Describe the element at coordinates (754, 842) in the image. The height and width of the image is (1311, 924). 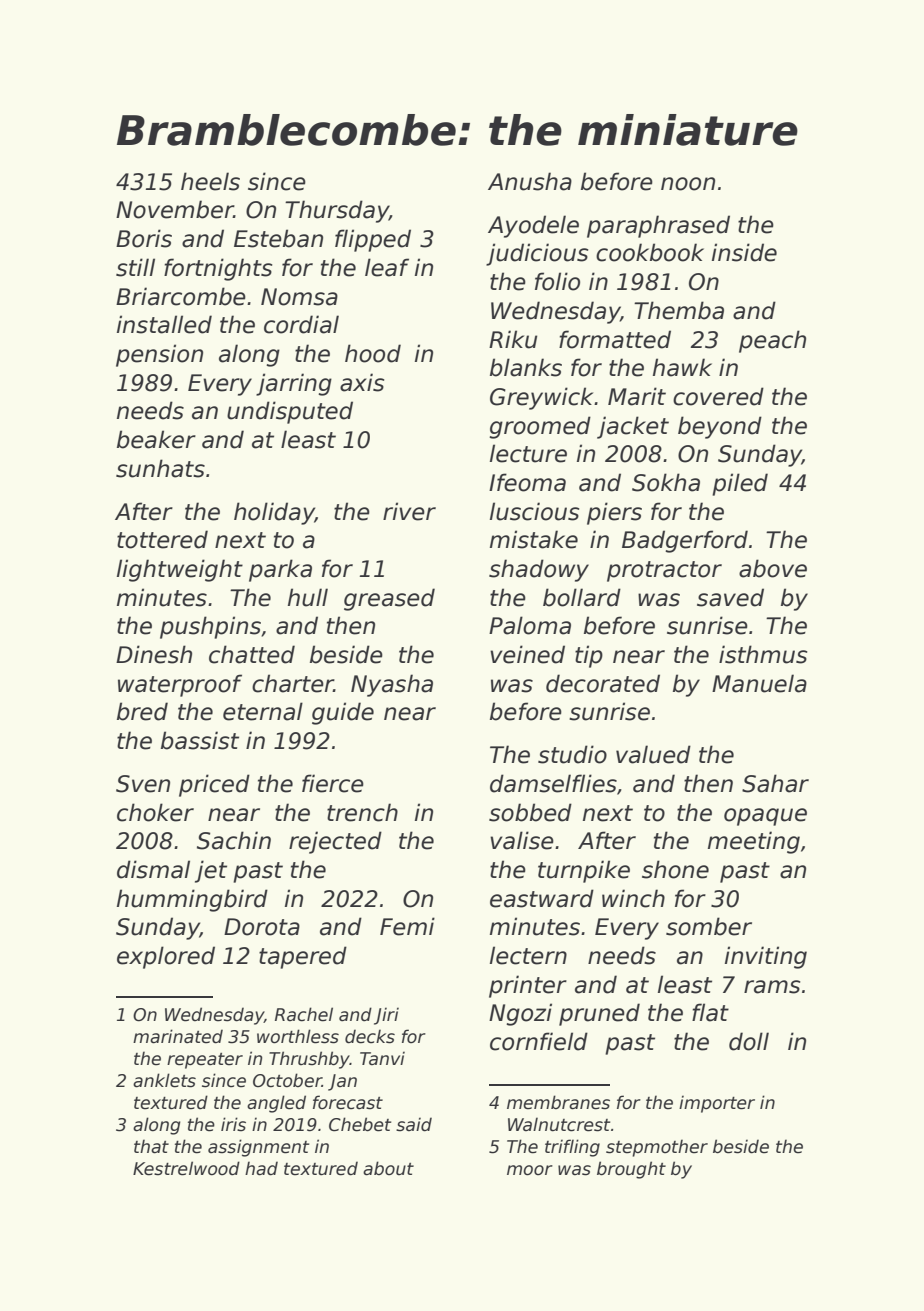
I see `meeting` at that location.
